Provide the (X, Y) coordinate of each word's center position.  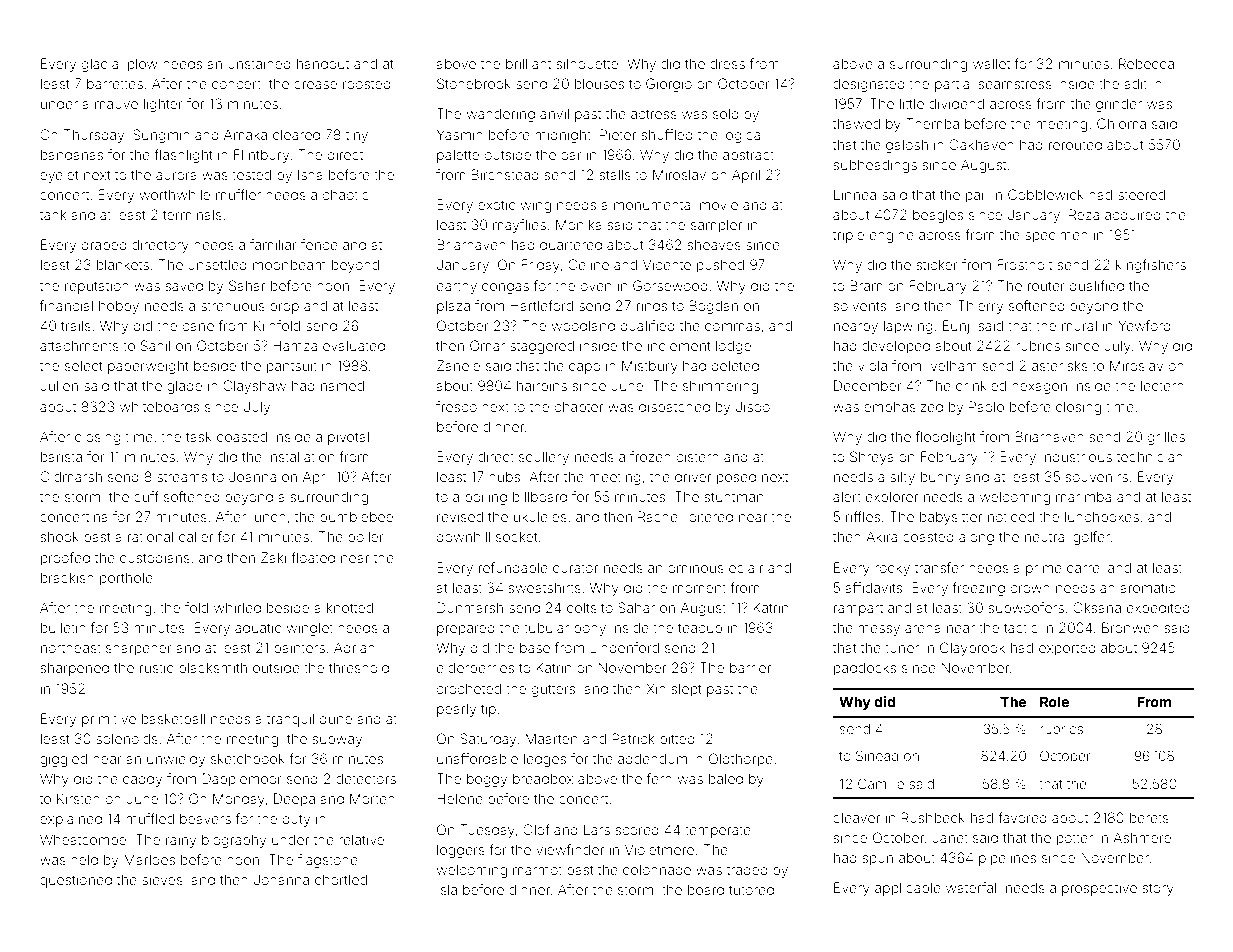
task (199, 436)
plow (143, 65)
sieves (162, 879)
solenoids (127, 738)
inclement (679, 345)
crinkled (981, 385)
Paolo (986, 406)
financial (66, 305)
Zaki (273, 557)
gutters (553, 690)
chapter (579, 408)
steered (1141, 194)
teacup (700, 629)
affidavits (873, 587)
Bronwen (1130, 627)
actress (654, 114)
